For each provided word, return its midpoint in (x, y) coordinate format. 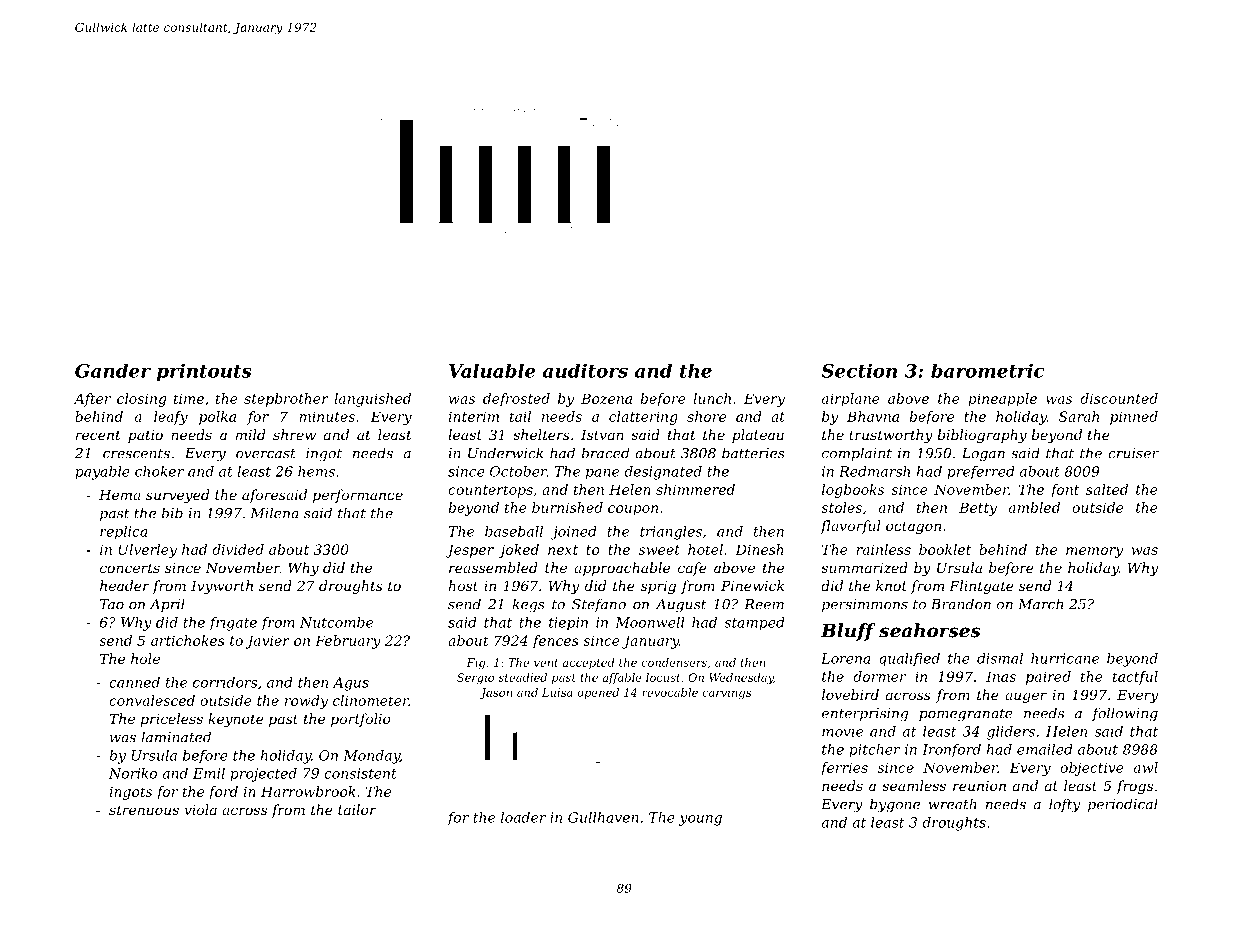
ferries (844, 769)
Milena (274, 513)
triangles (671, 533)
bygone (895, 805)
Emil (209, 773)
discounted (1119, 398)
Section (859, 370)
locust (663, 677)
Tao (112, 604)
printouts (204, 372)
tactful (1135, 678)
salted (1107, 489)
